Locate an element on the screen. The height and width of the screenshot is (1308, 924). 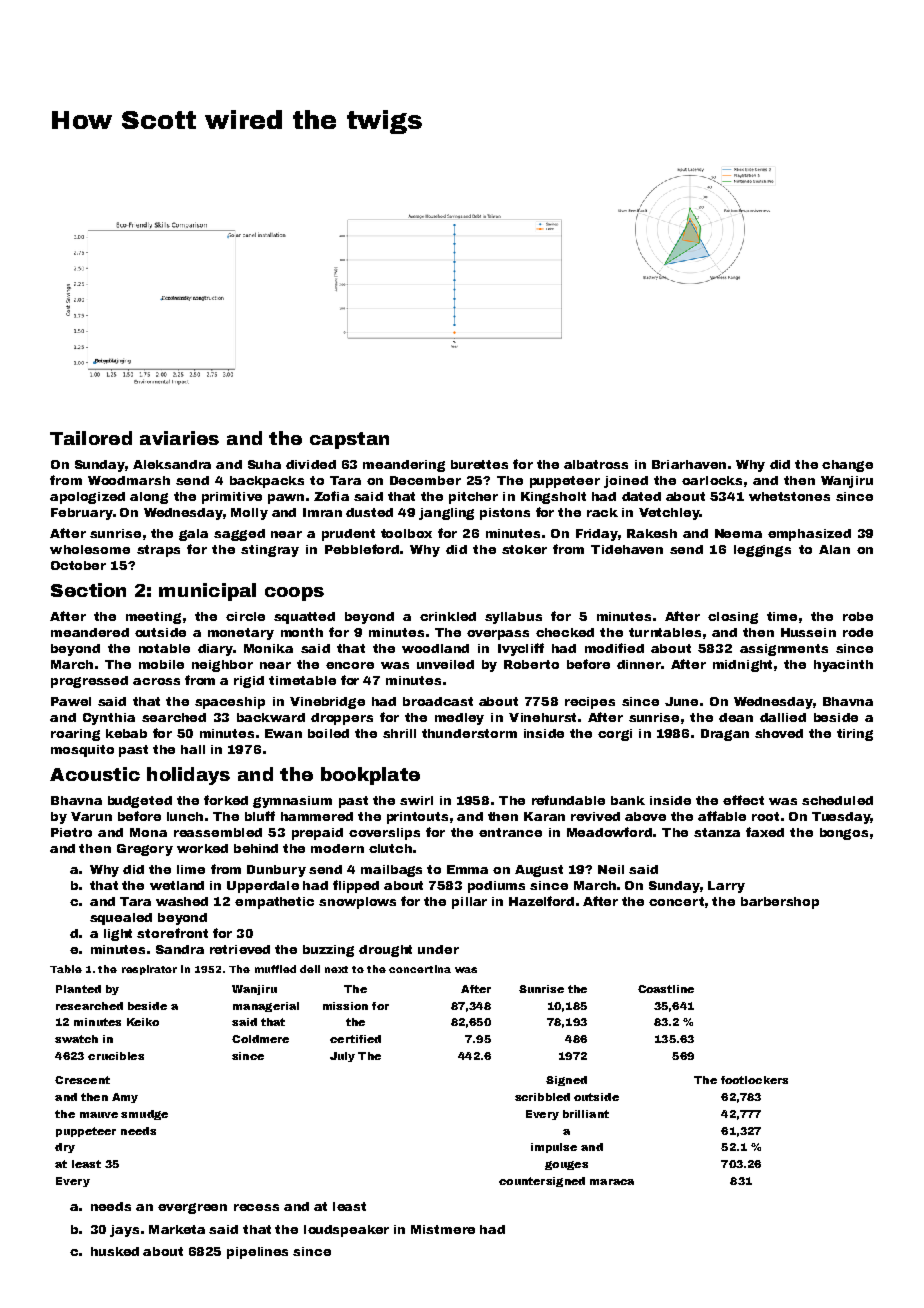
meeting is located at coordinates (153, 618).
